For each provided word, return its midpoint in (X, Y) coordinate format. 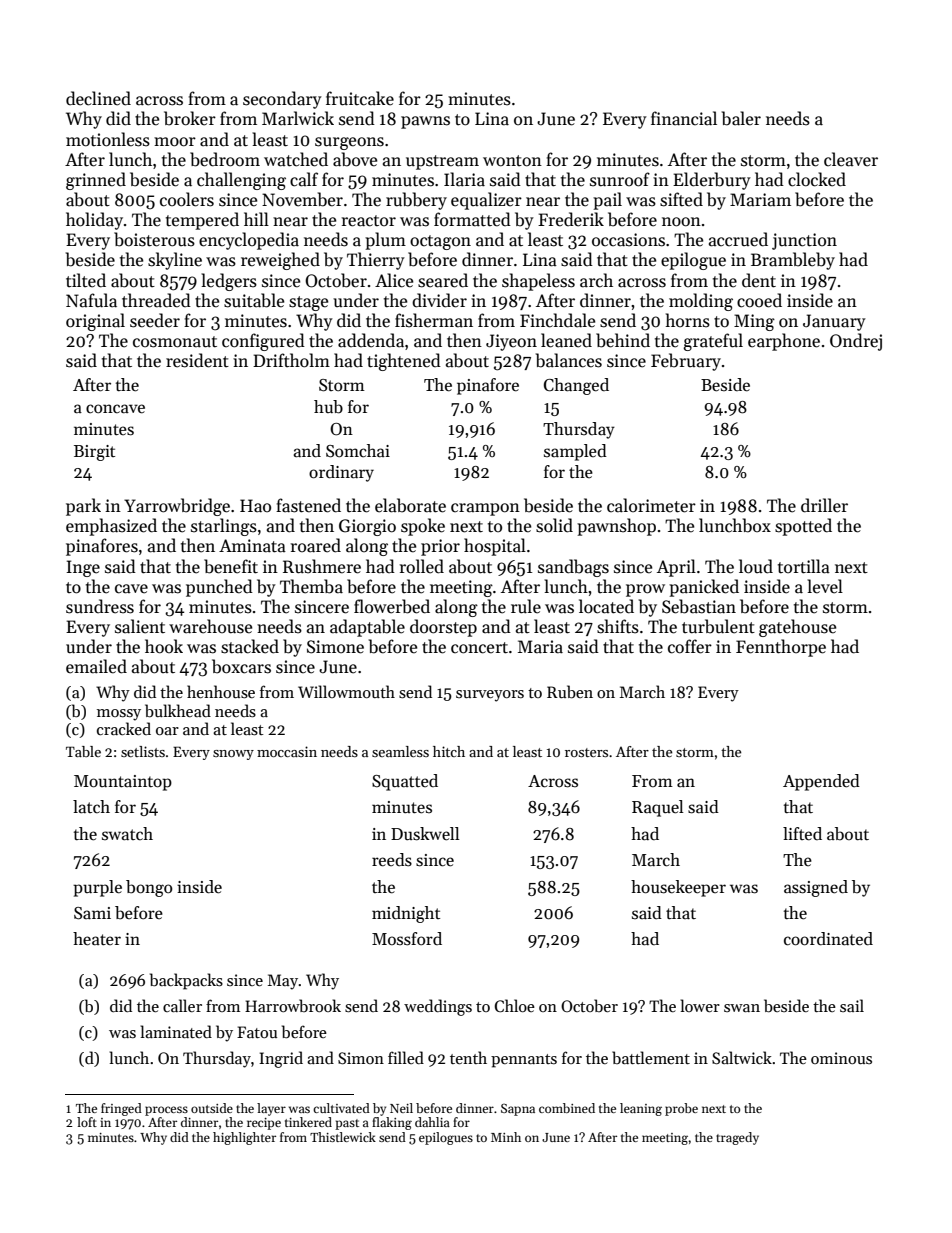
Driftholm (291, 360)
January (834, 322)
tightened (404, 362)
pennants (524, 1061)
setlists (143, 751)
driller (824, 505)
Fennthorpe (781, 648)
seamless (400, 751)
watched (296, 159)
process (166, 1111)
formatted (472, 219)
